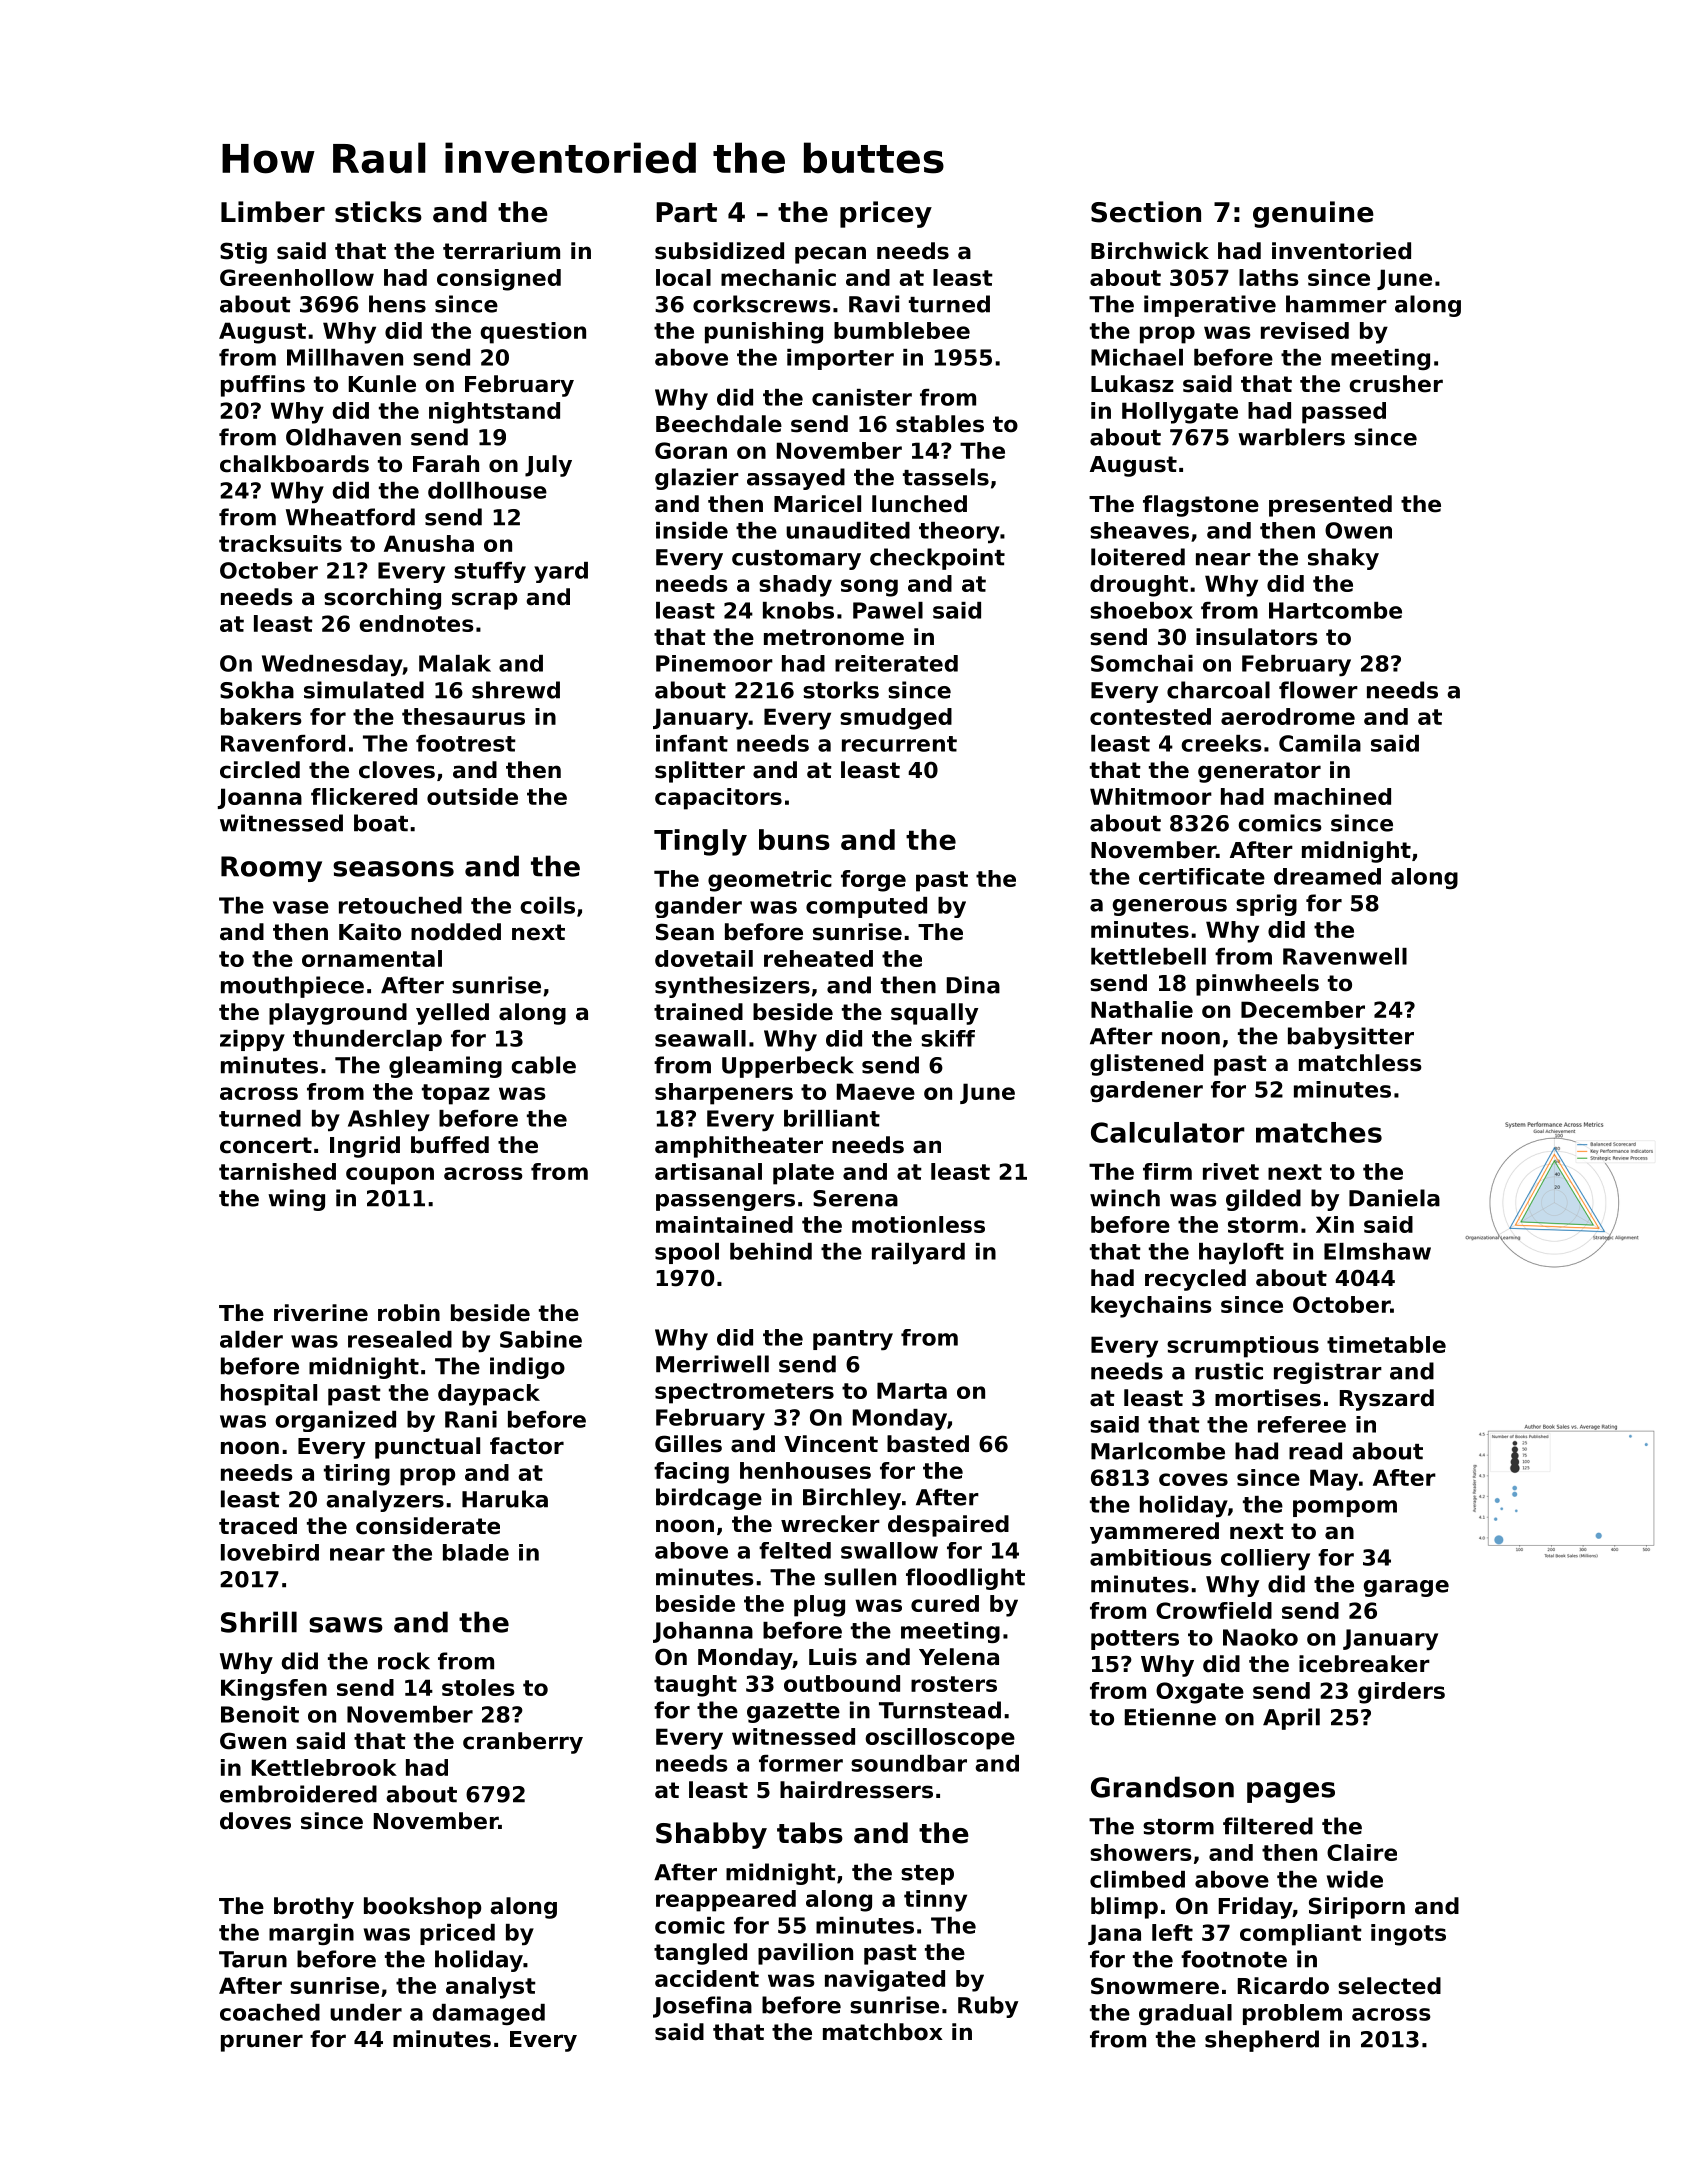  Describe the element at coordinates (1137, 357) in the screenshot. I see `Michael` at that location.
